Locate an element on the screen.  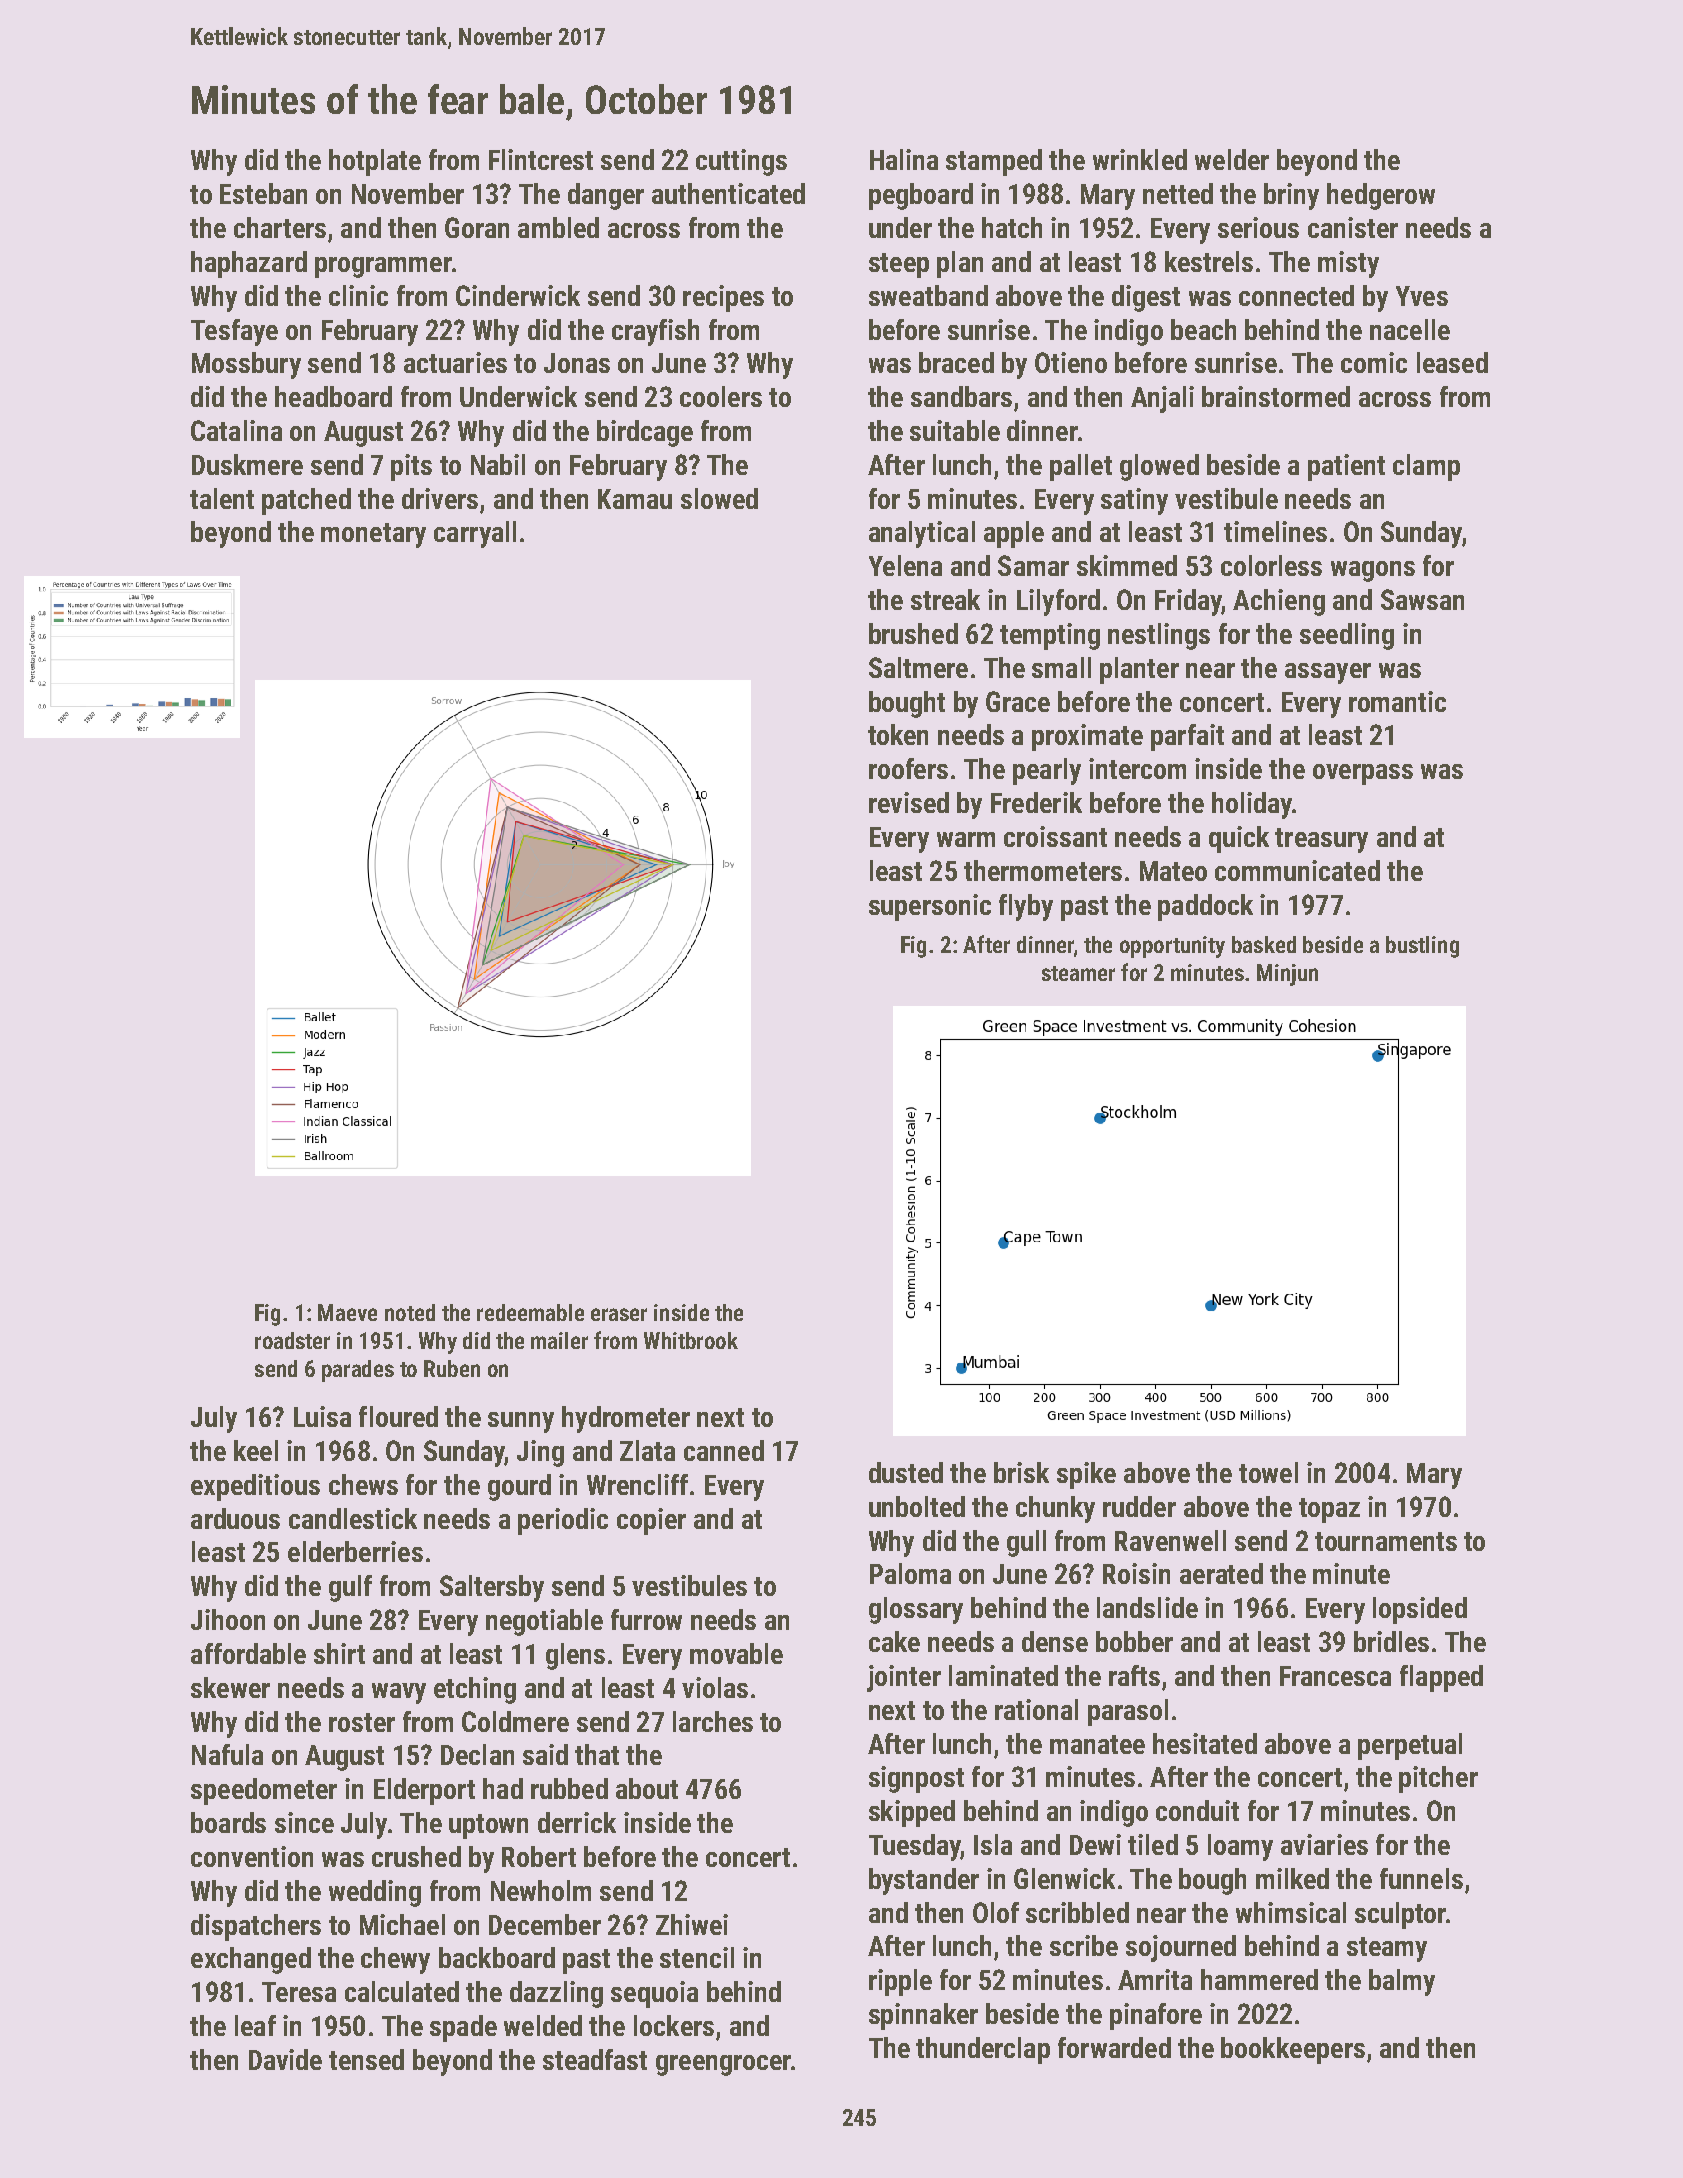
skewer is located at coordinates (230, 1687).
